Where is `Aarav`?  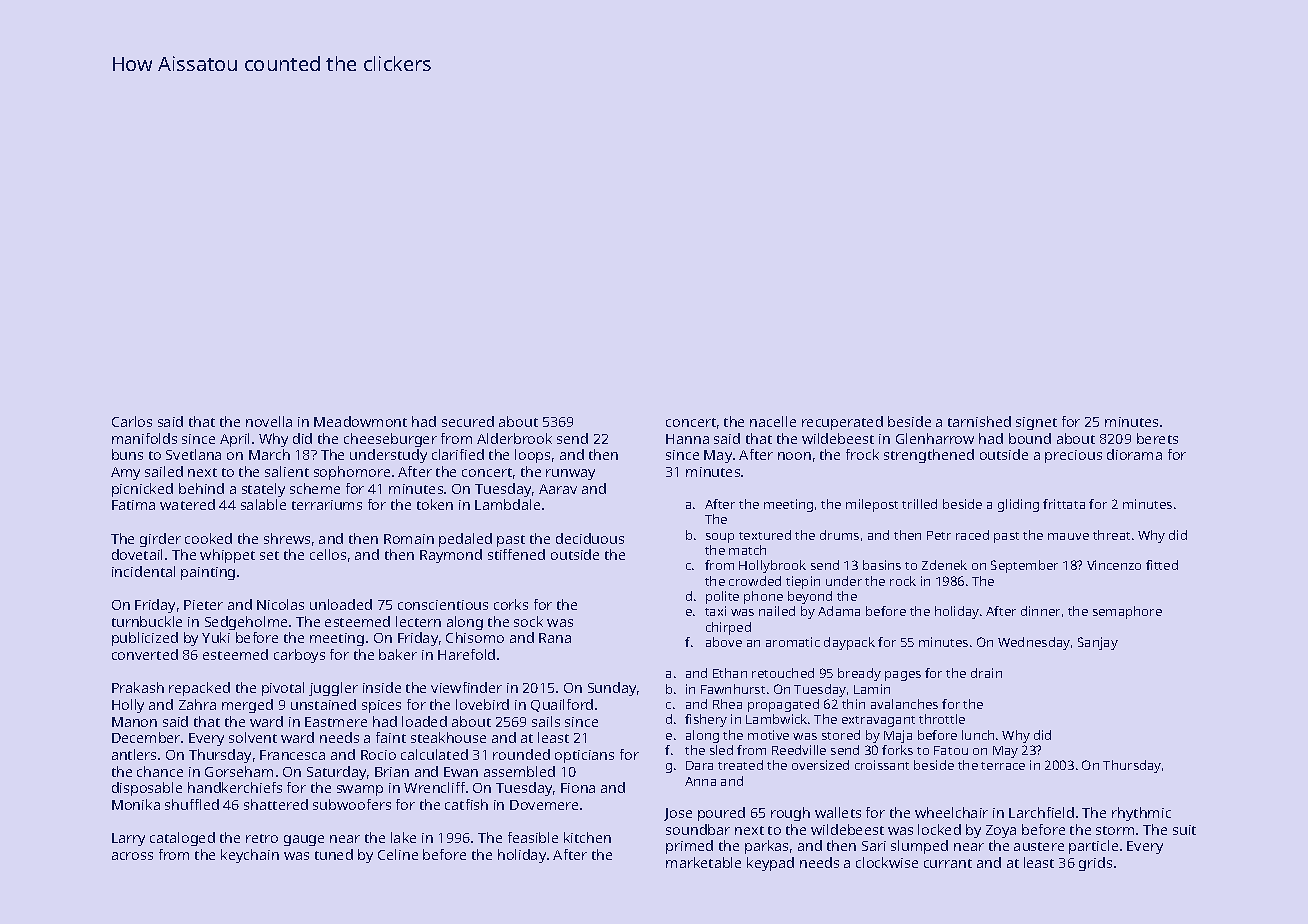 Aarav is located at coordinates (558, 489).
